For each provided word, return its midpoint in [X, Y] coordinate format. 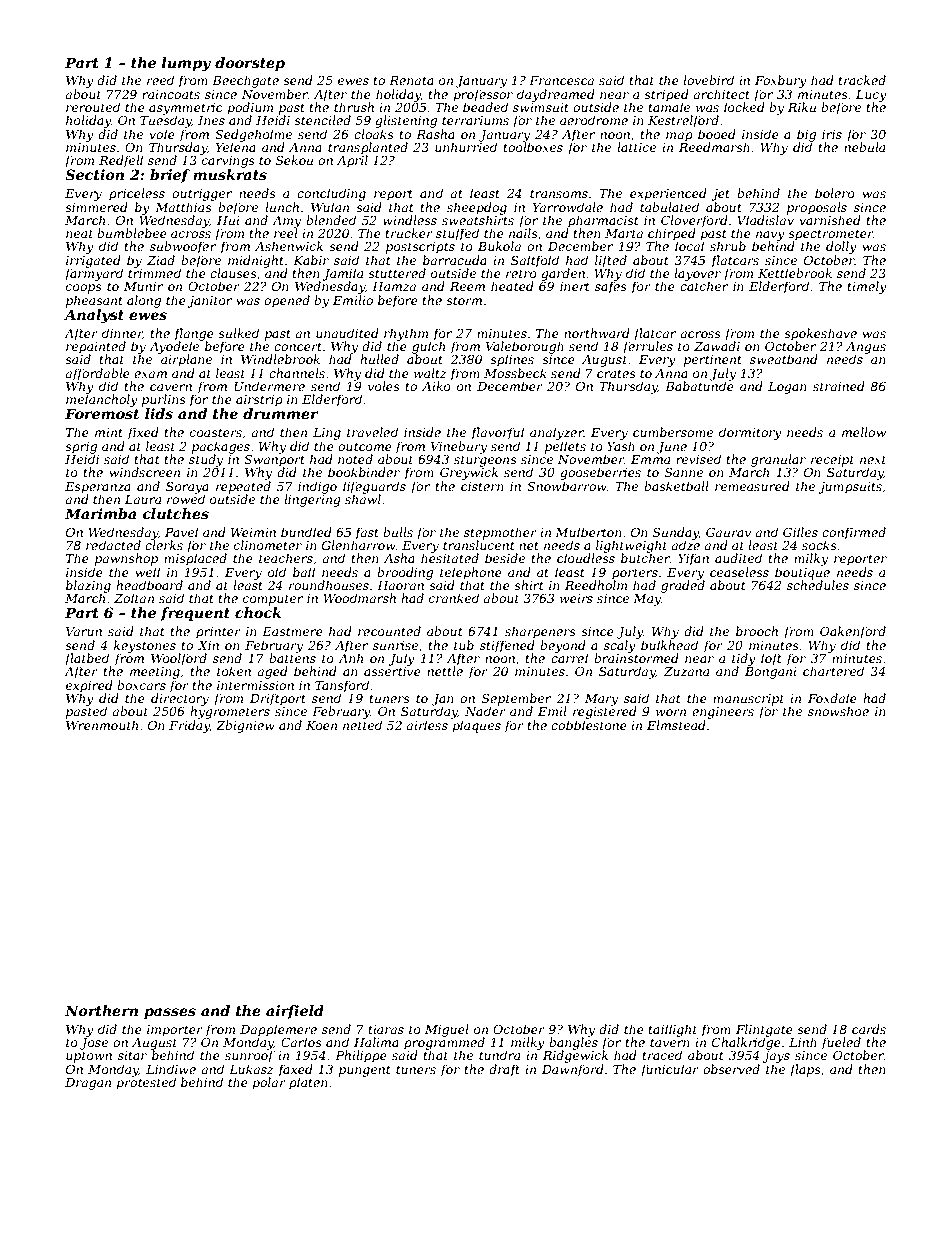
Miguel [447, 1030]
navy [770, 236]
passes [170, 1013]
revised [698, 459]
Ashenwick [289, 246]
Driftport [278, 699]
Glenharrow [359, 545]
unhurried [466, 147]
